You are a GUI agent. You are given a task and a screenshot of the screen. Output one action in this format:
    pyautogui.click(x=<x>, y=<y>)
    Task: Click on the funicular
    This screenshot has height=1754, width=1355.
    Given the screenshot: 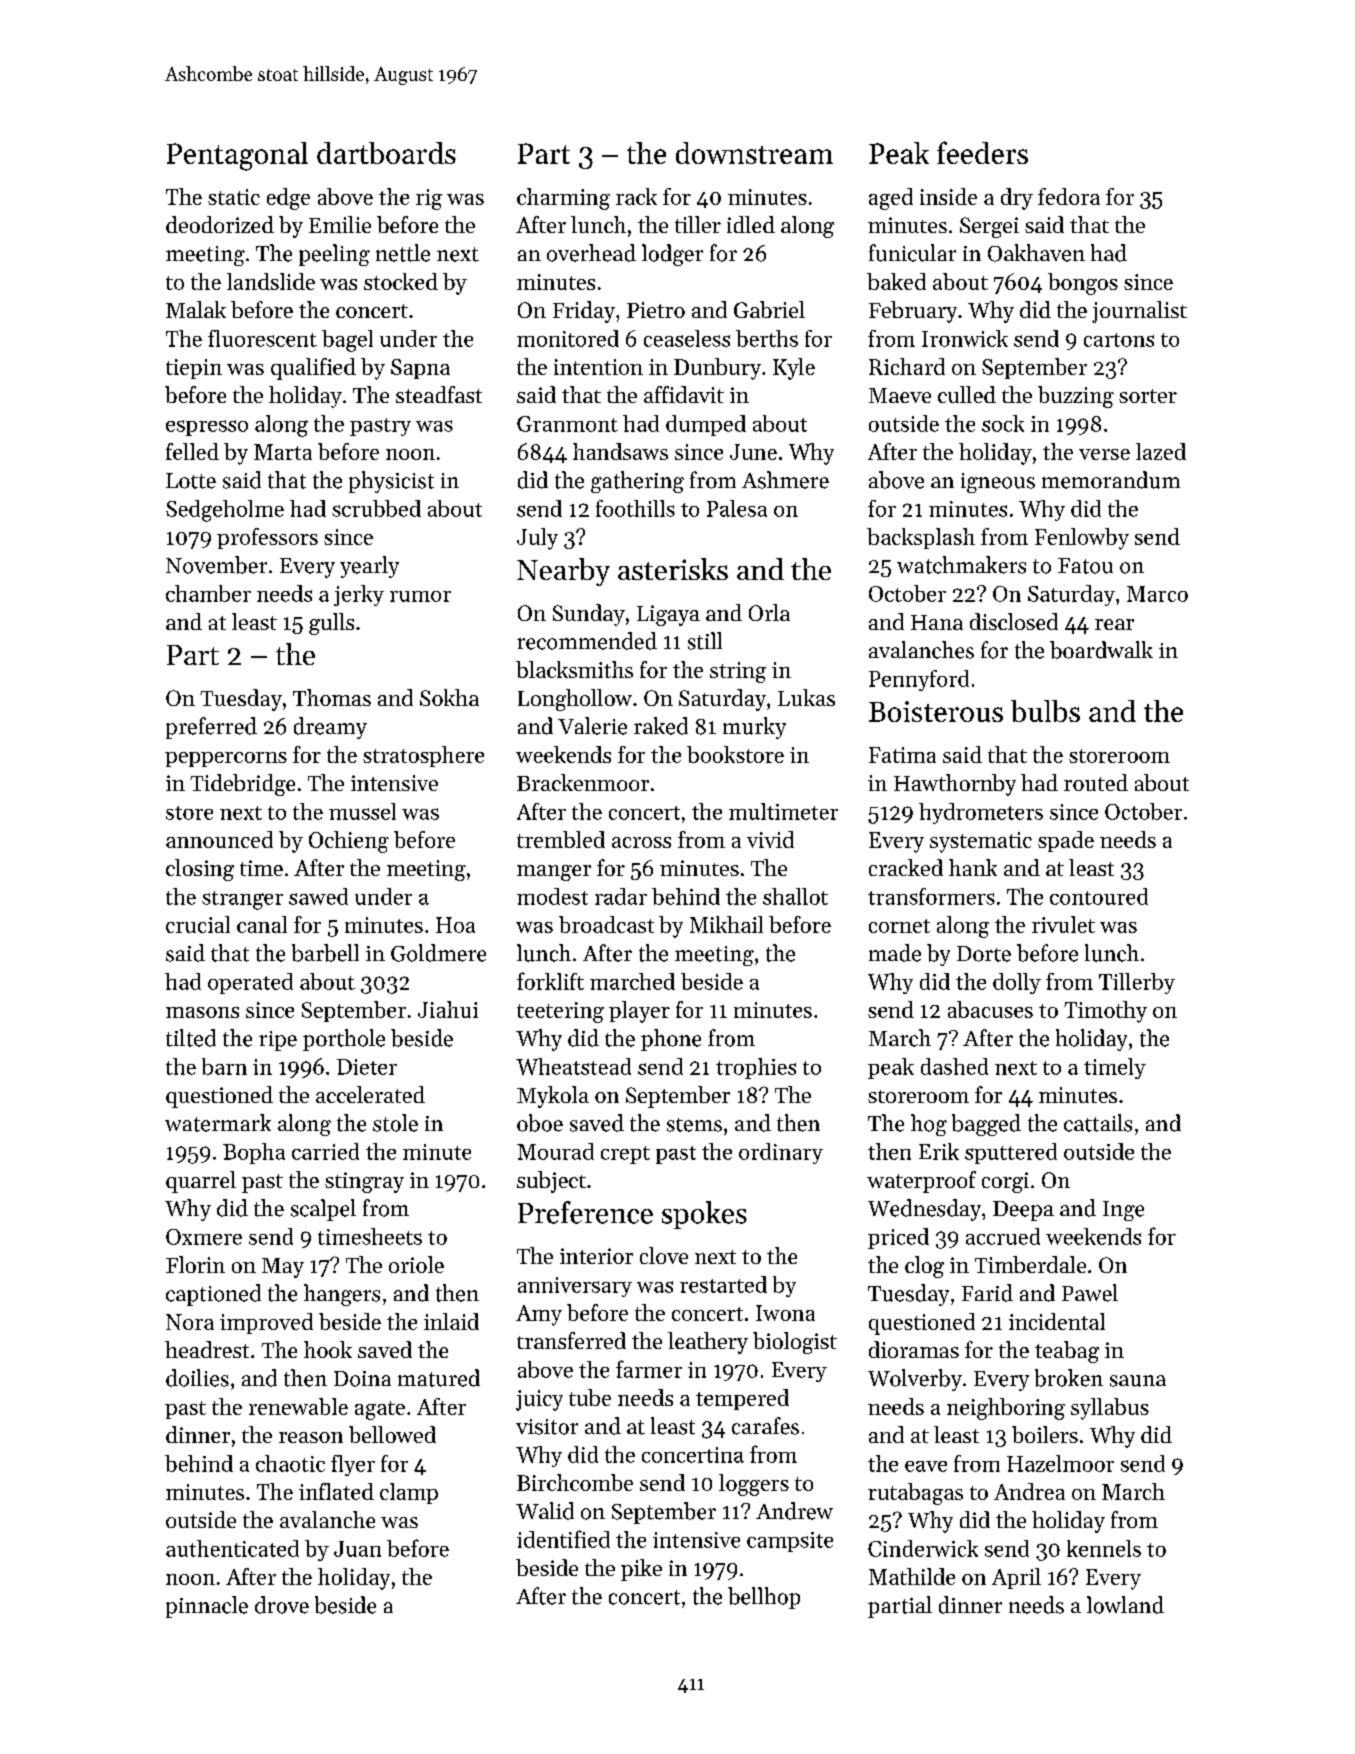 What is the action you would take?
    pyautogui.click(x=912, y=253)
